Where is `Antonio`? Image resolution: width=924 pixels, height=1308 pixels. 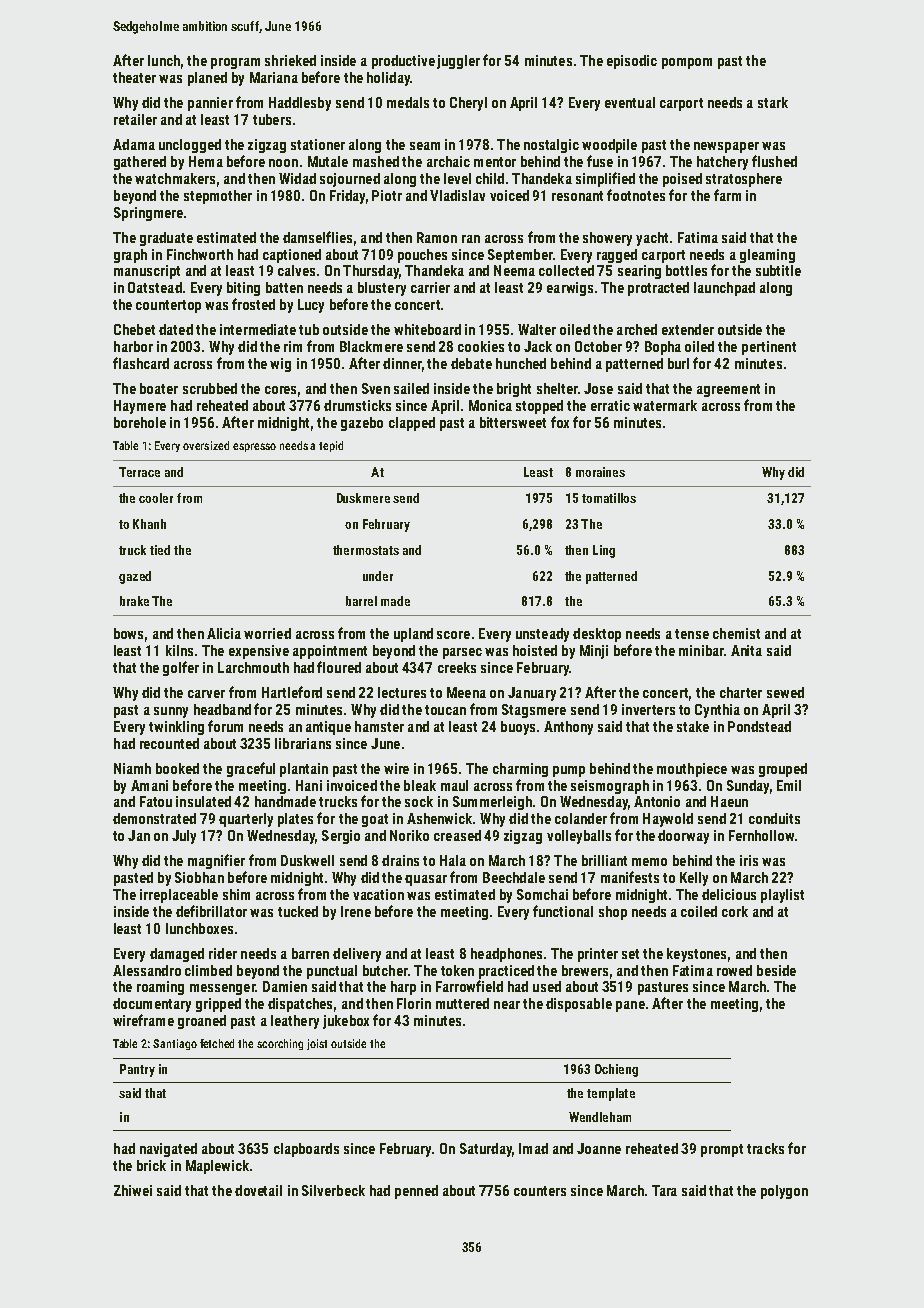 Antonio is located at coordinates (657, 801).
